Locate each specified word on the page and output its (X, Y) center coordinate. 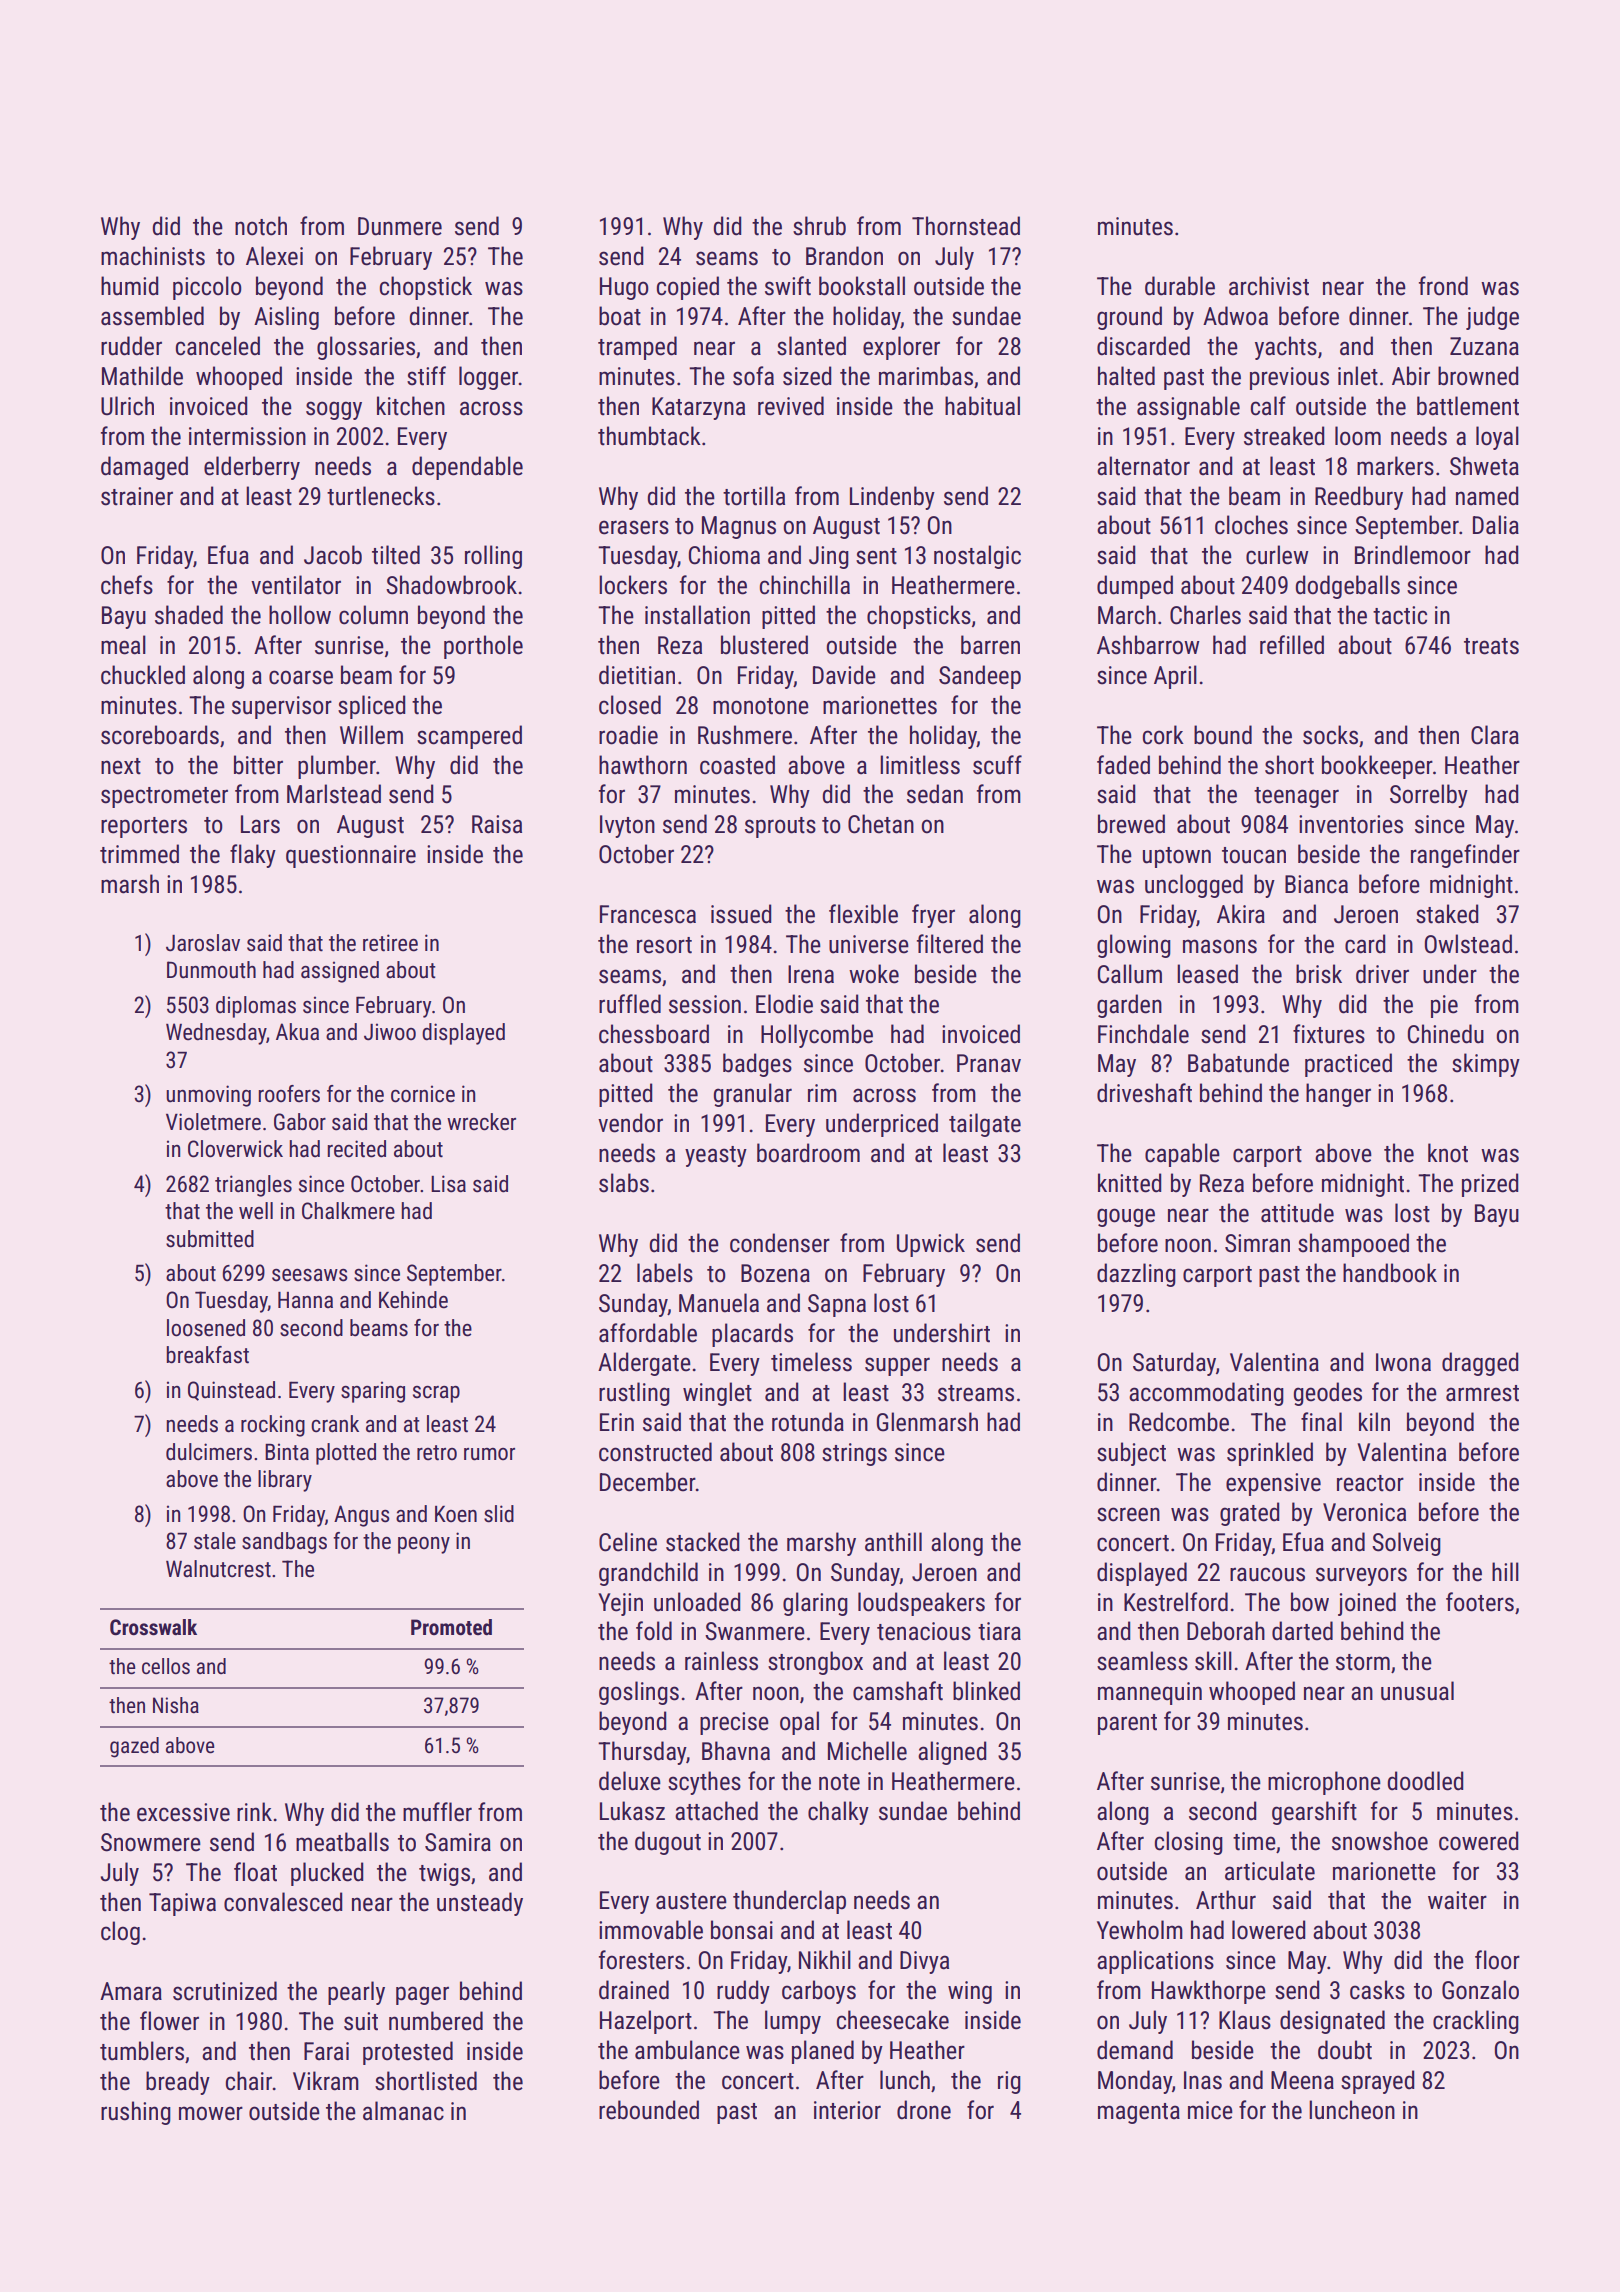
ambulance (687, 2050)
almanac (403, 2111)
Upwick (931, 1245)
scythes (704, 1783)
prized (1490, 1185)
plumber (337, 767)
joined (1367, 1604)
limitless (920, 765)
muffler (437, 1812)
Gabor (300, 1122)
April (1175, 677)
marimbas (926, 376)
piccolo (207, 288)
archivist (1269, 286)
